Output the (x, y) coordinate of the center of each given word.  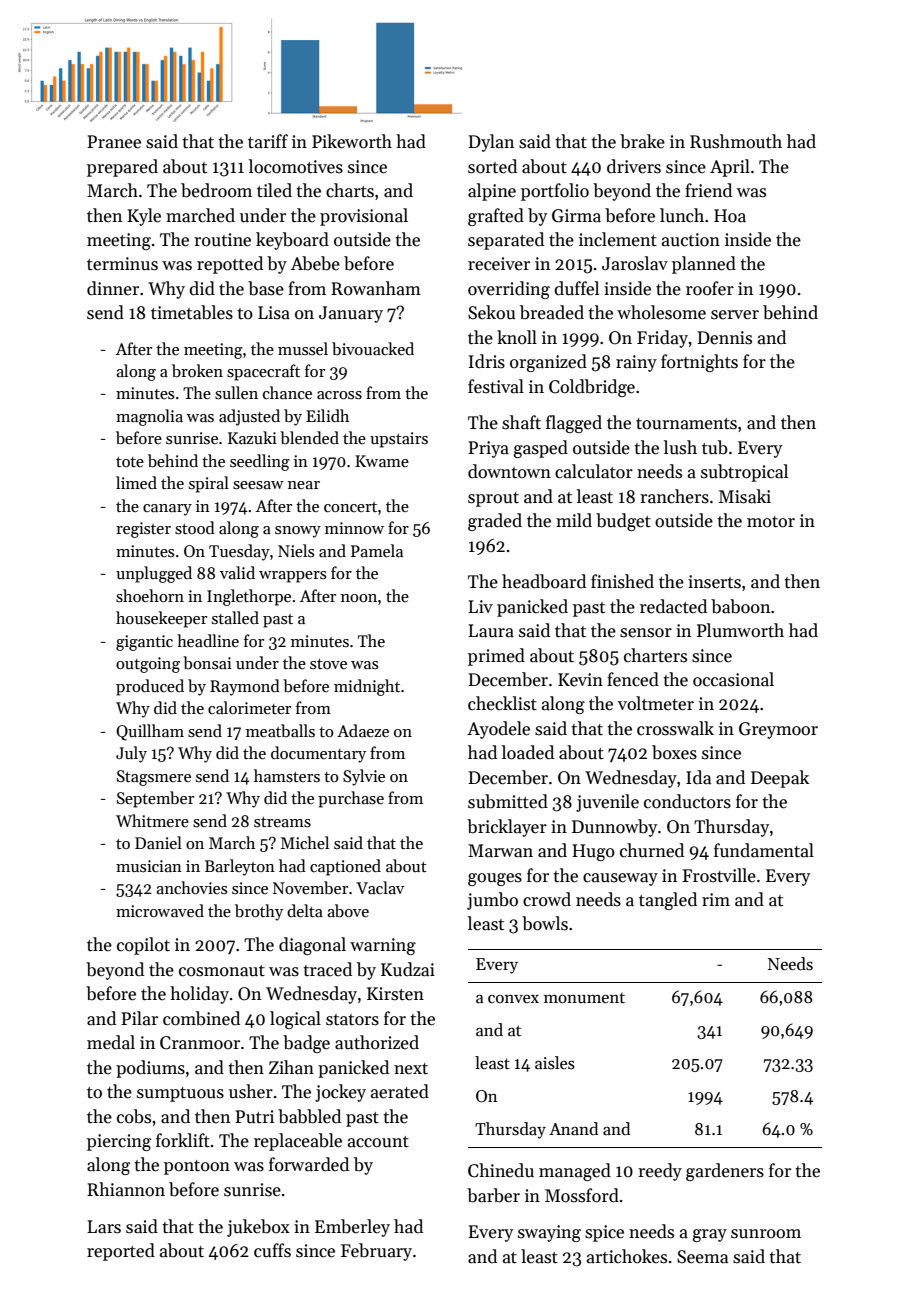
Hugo (593, 852)
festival (496, 386)
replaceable (298, 1142)
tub (715, 447)
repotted (230, 265)
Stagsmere (154, 778)
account (378, 1142)
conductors (687, 801)
